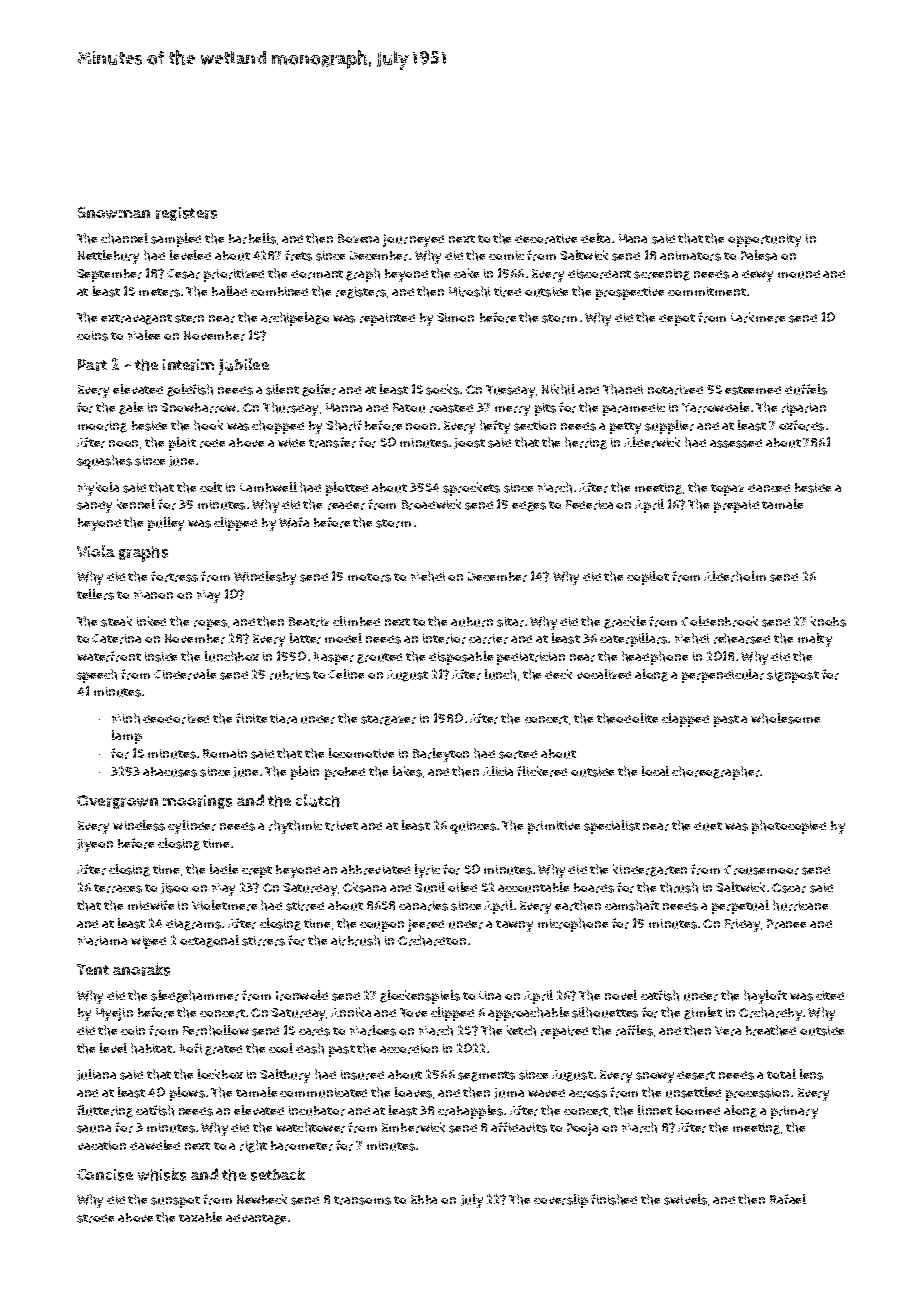 The height and width of the document is (1308, 924). What do you see at coordinates (630, 293) in the document?
I see `prospective` at bounding box center [630, 293].
